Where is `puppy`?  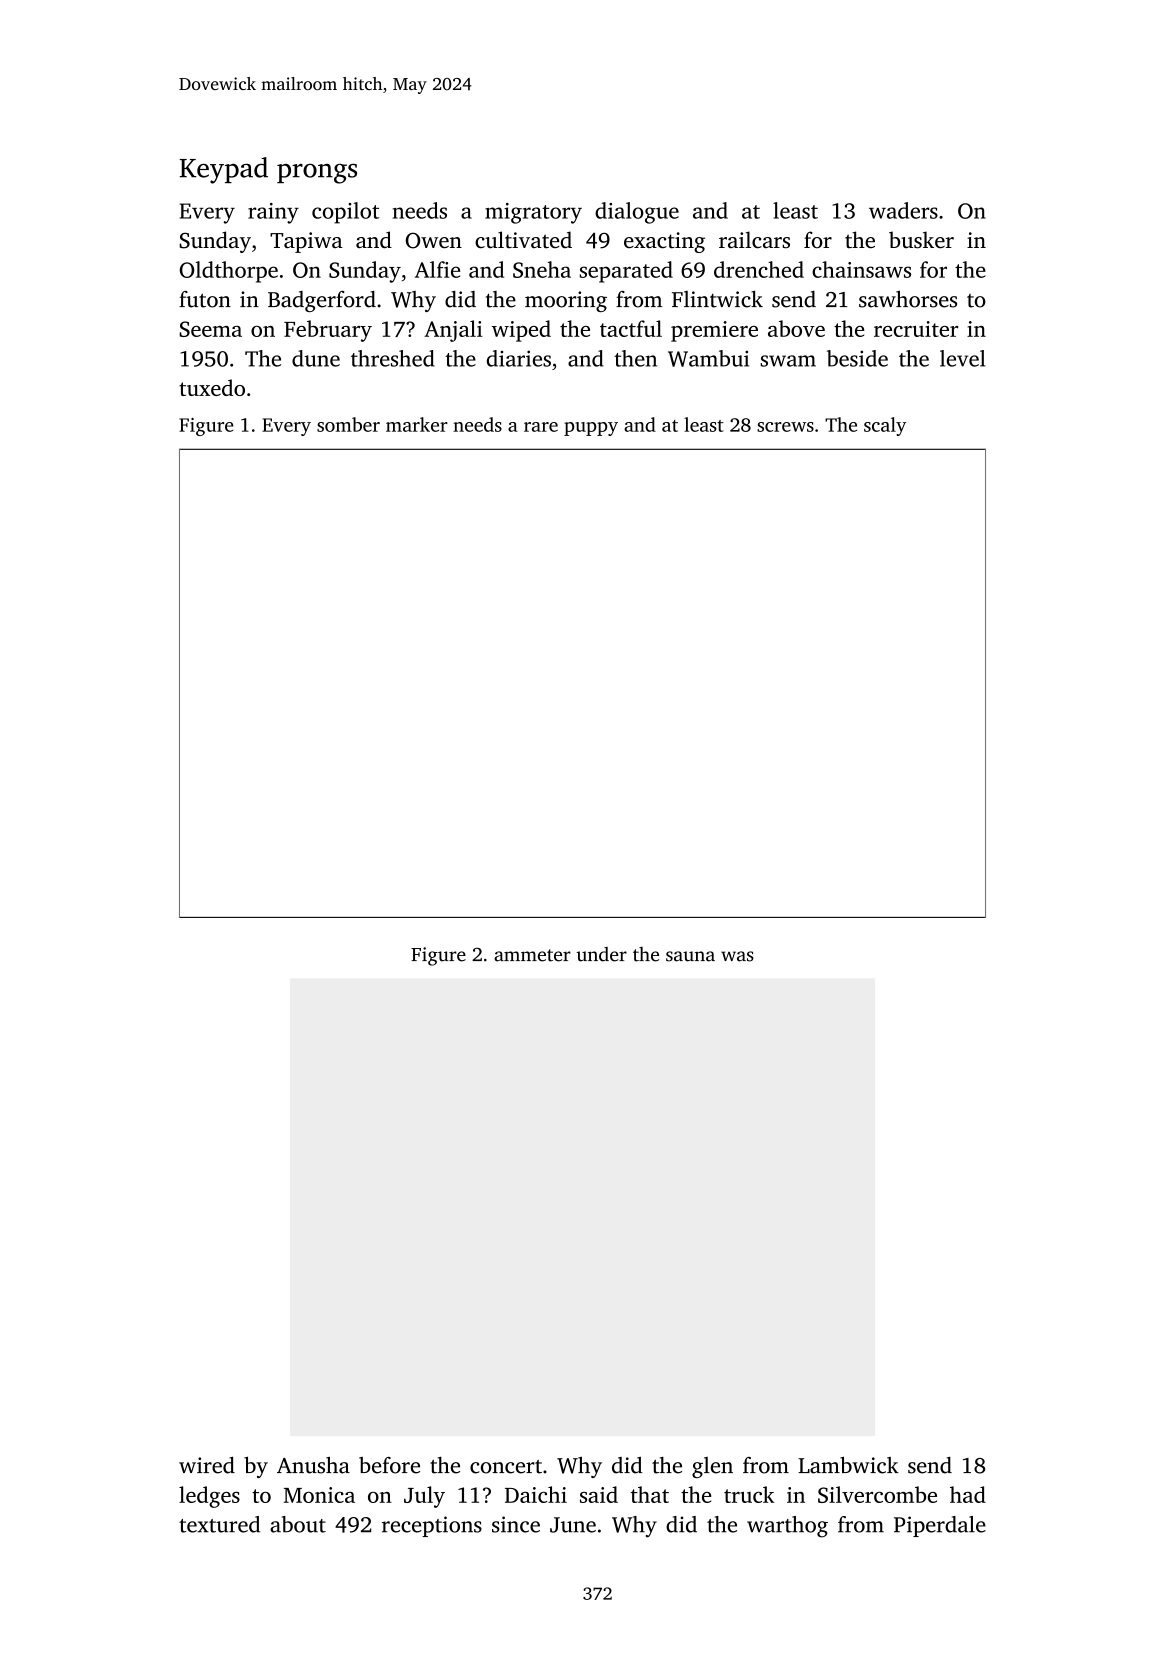
puppy is located at coordinates (591, 429).
